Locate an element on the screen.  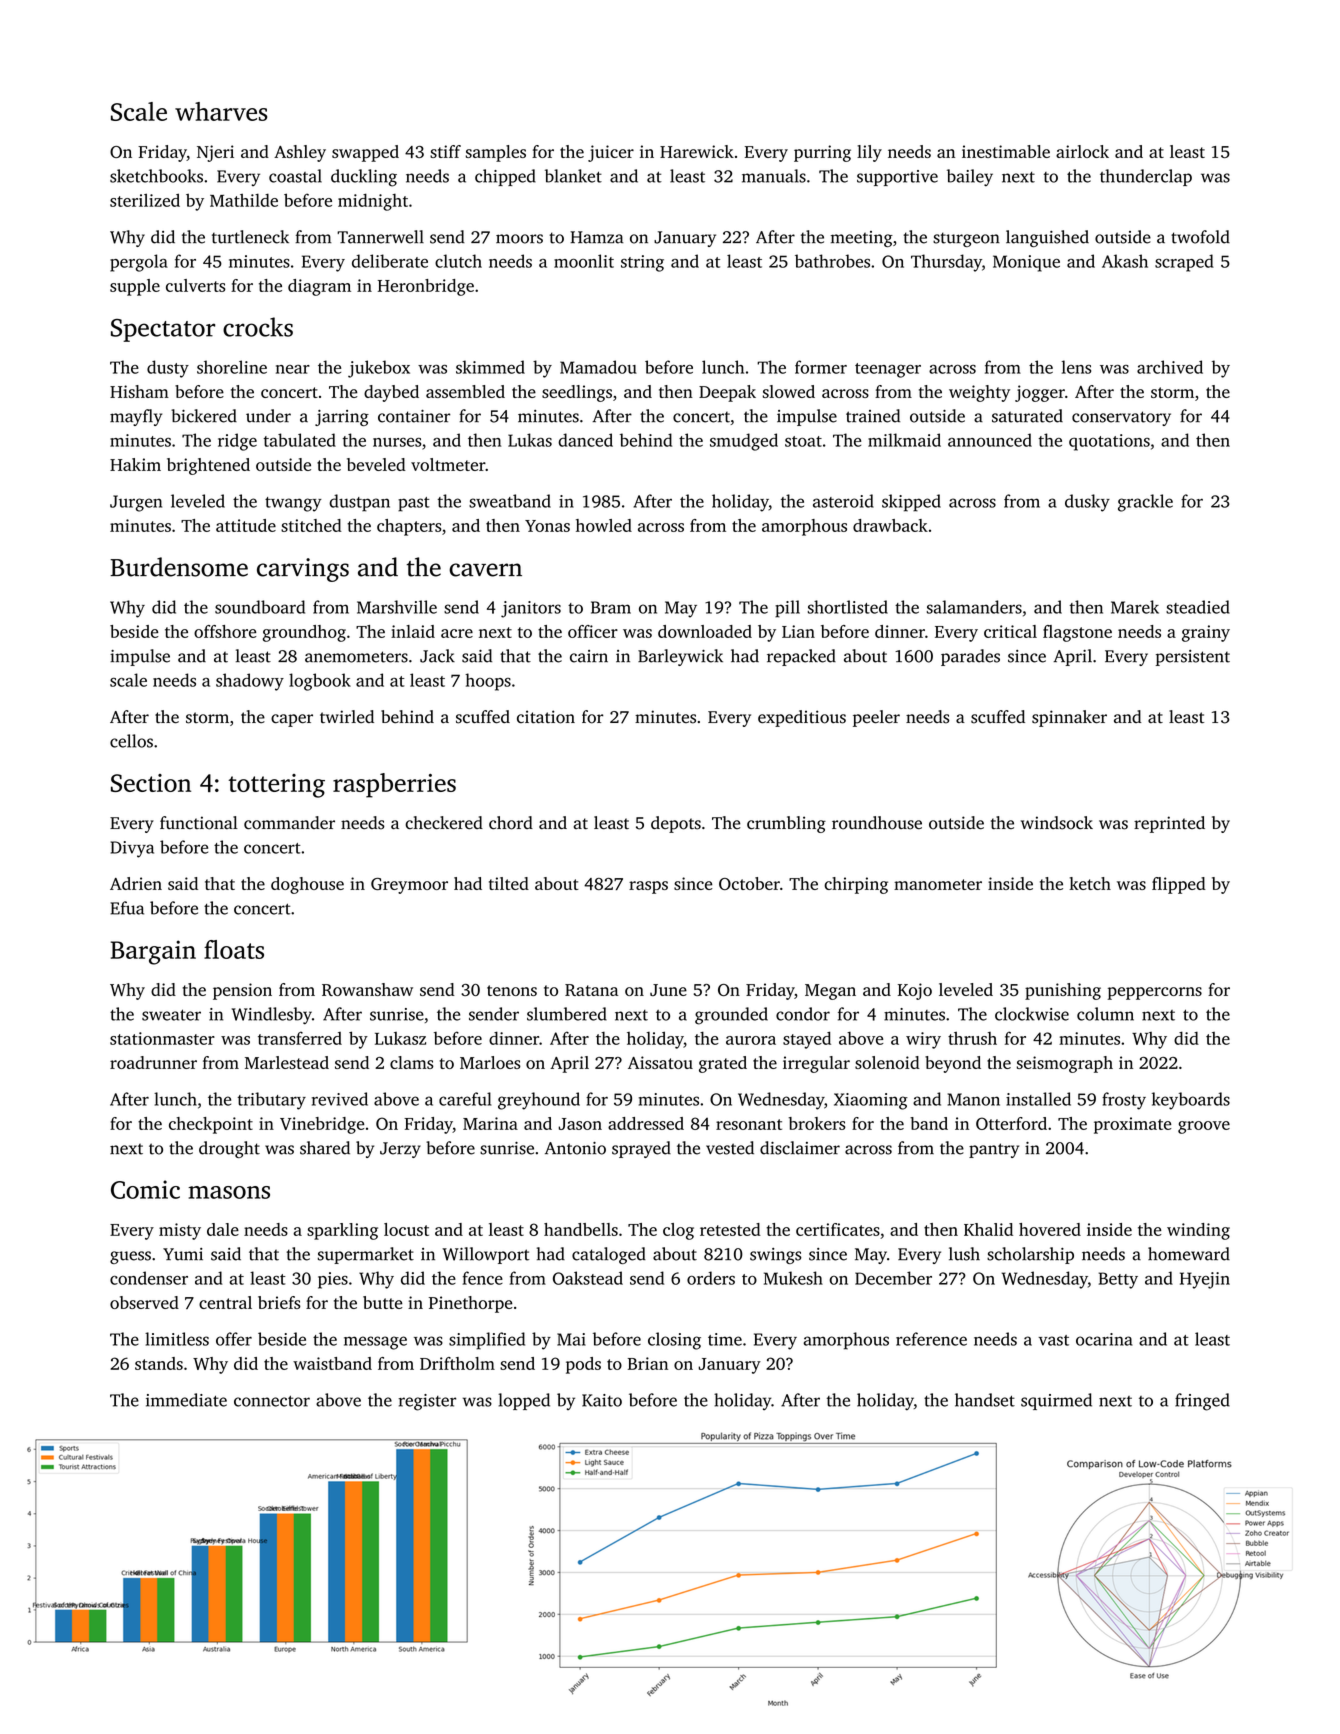
jukebox is located at coordinates (379, 369).
